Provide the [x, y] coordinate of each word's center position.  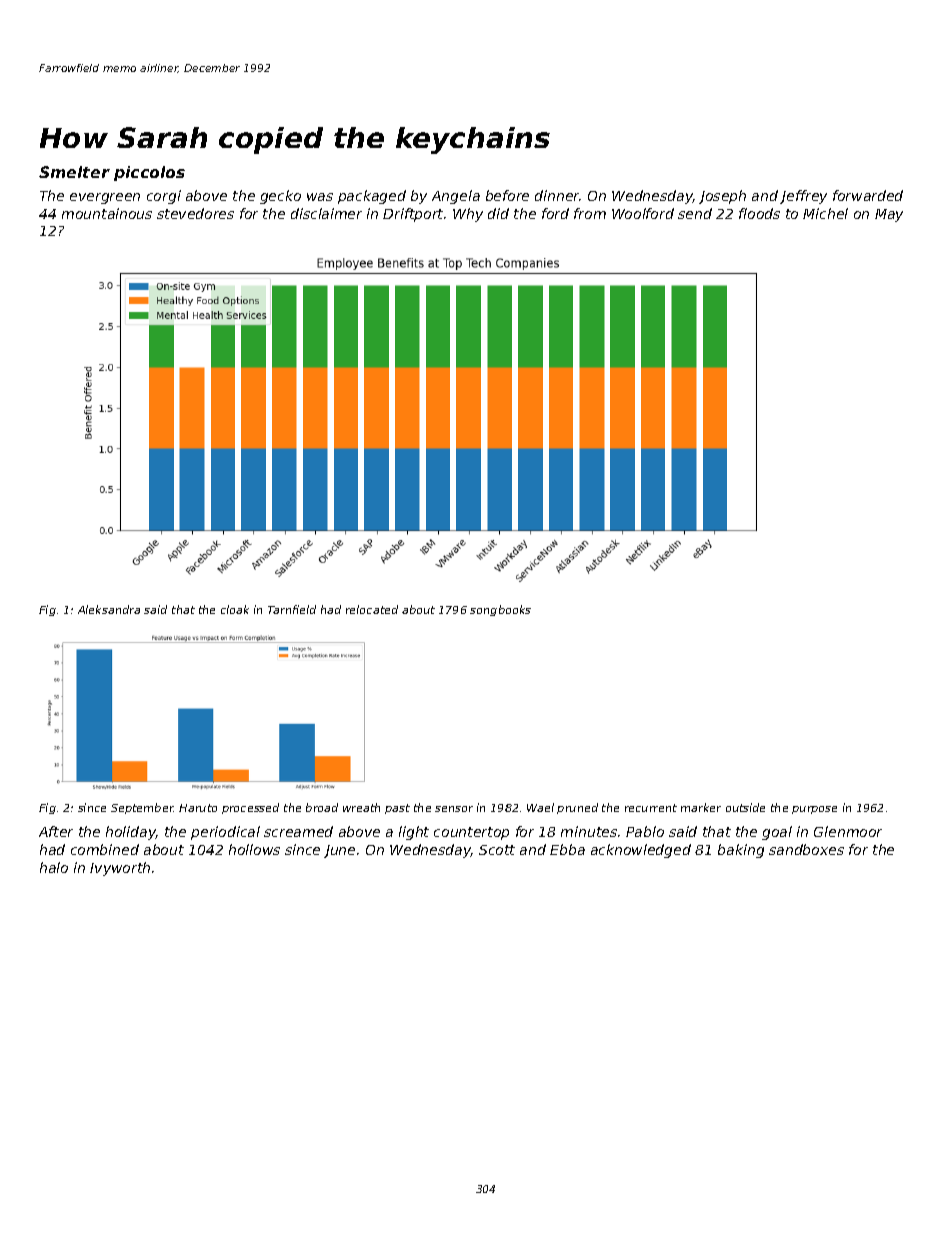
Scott [497, 850]
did [498, 213]
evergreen [105, 198]
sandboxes [806, 849]
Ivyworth [120, 869]
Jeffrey [803, 197]
